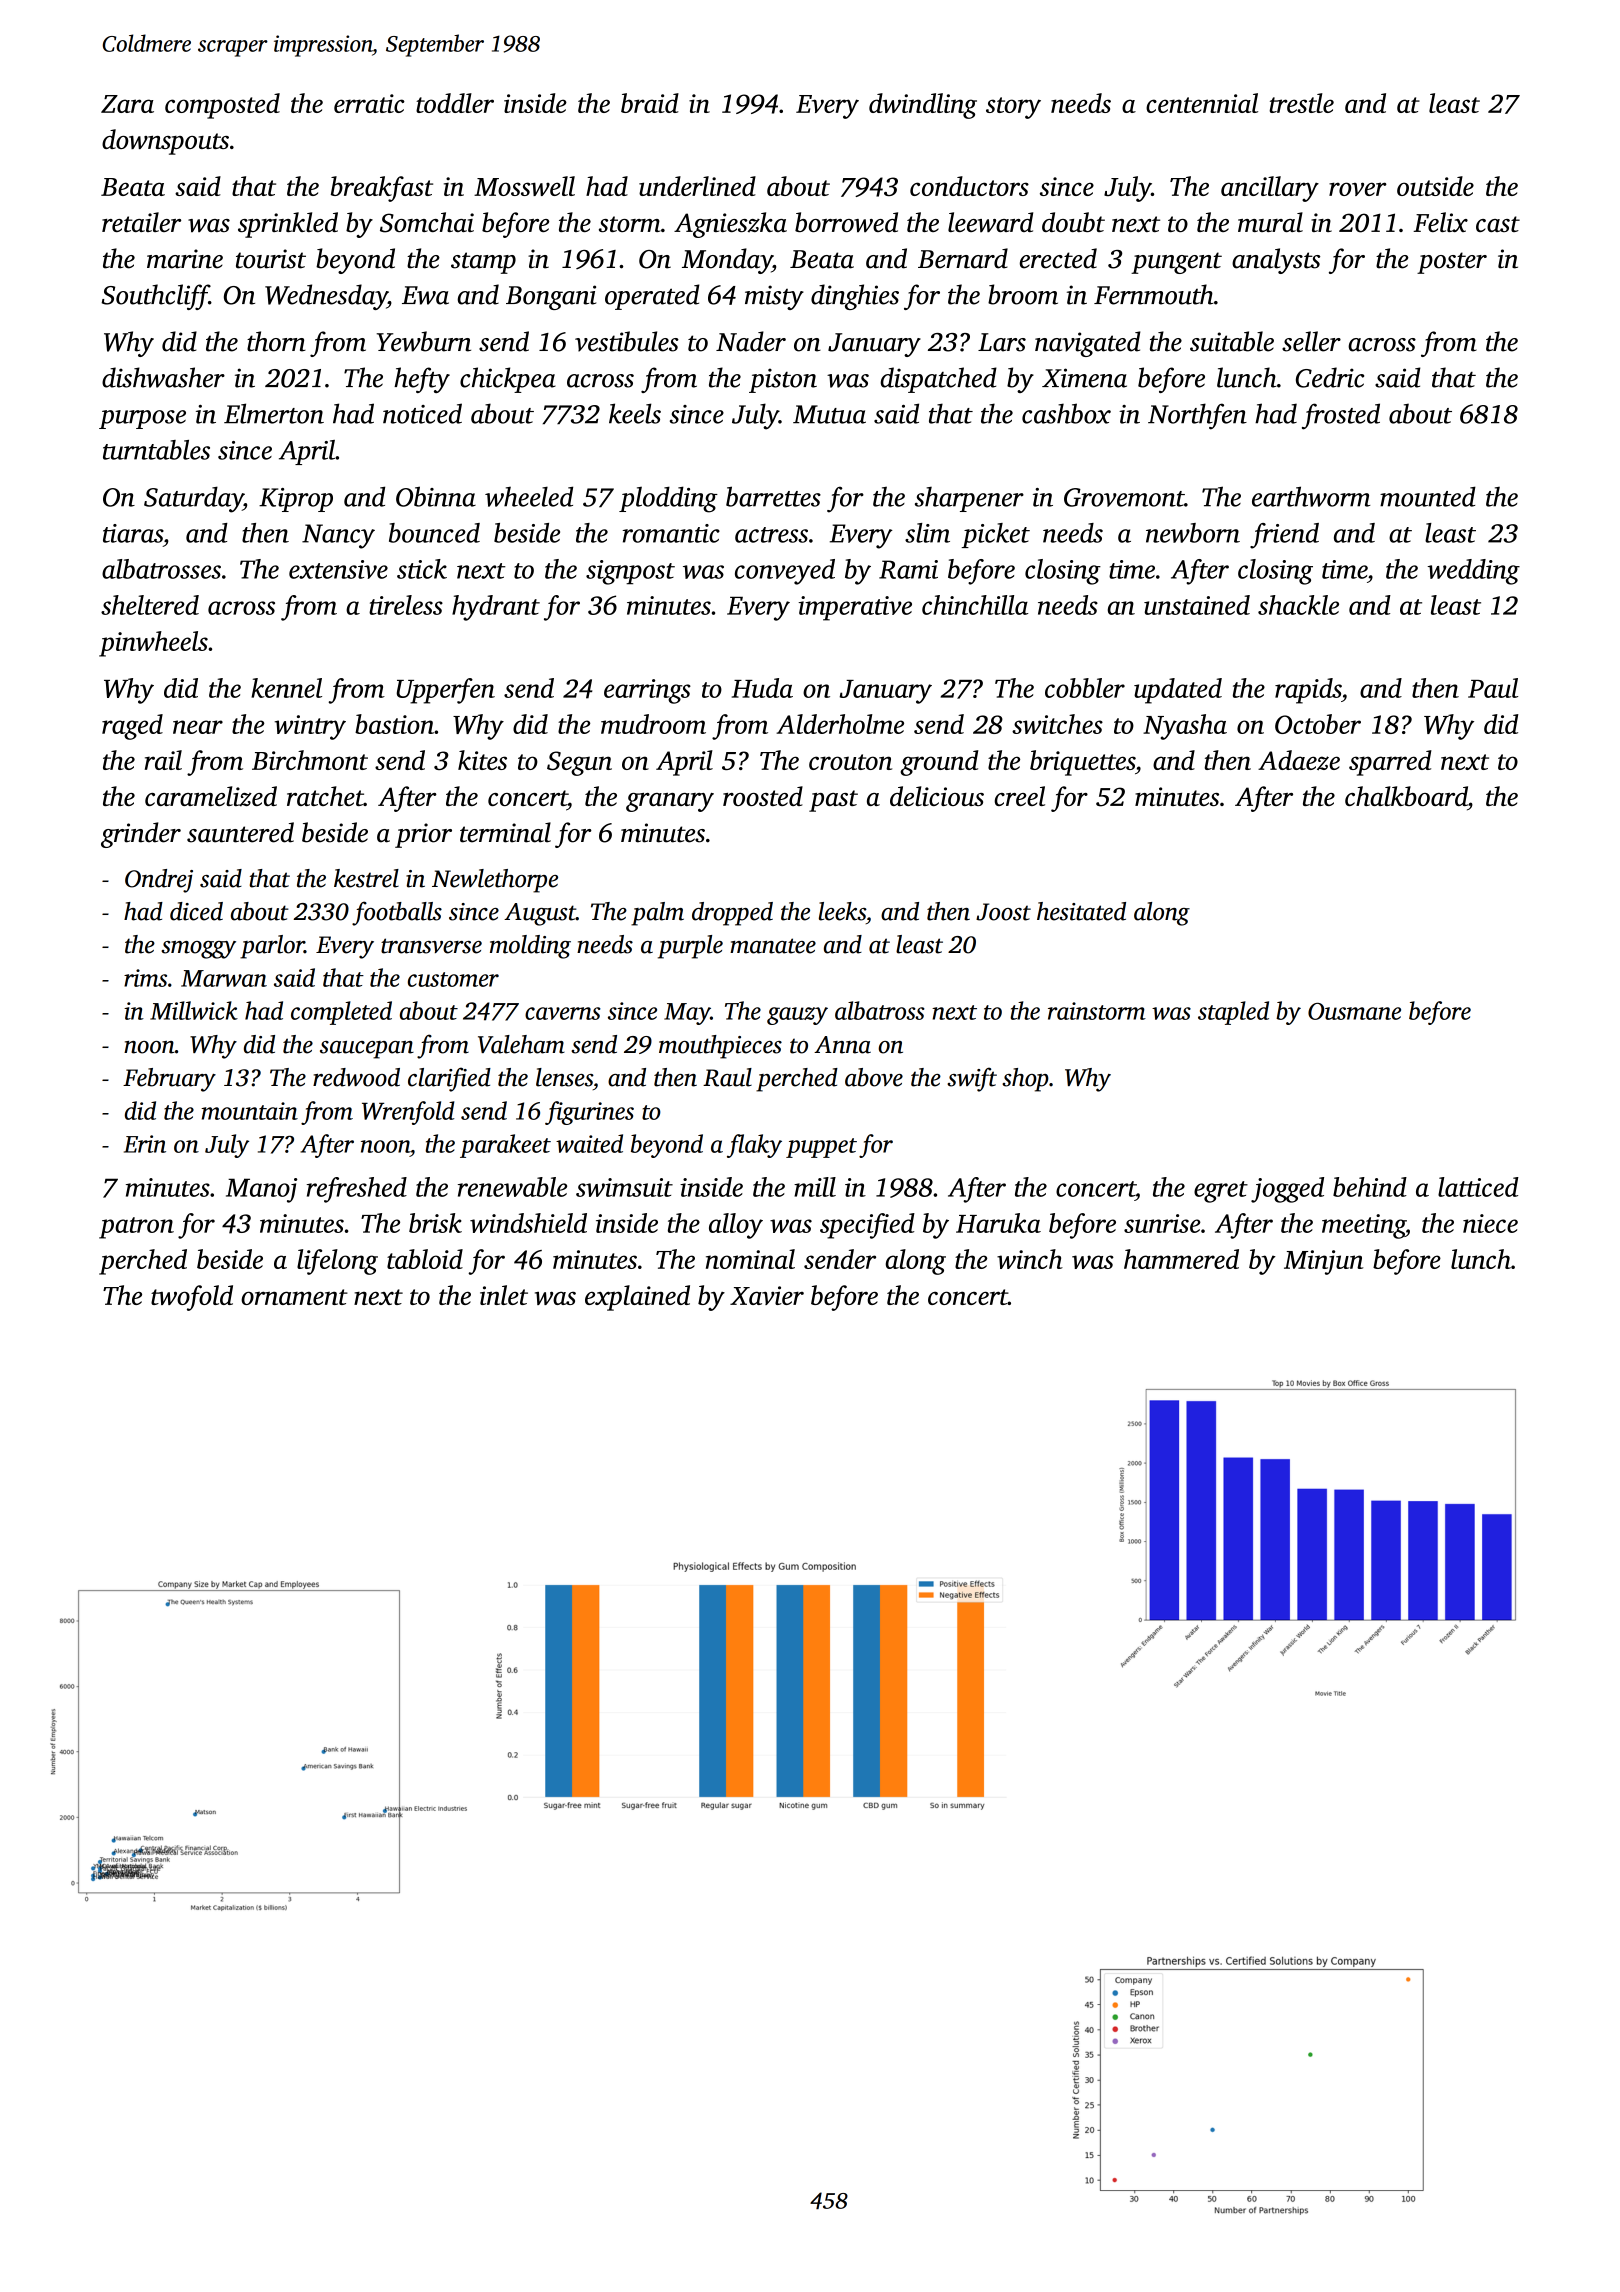 The width and height of the screenshot is (1620, 2292). Describe the element at coordinates (1428, 496) in the screenshot. I see `mounted` at that location.
